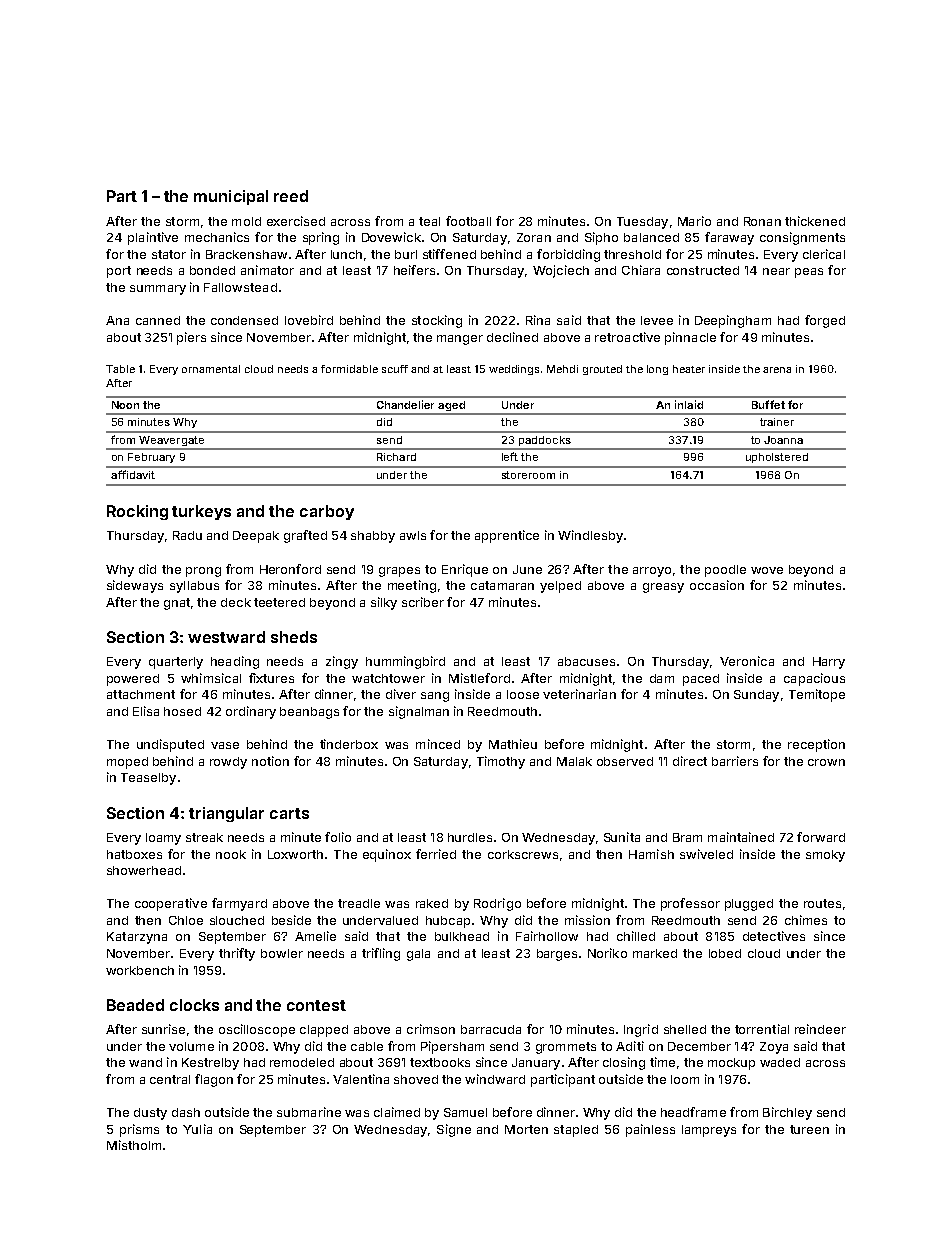  Describe the element at coordinates (514, 370) in the screenshot. I see `weddings` at that location.
